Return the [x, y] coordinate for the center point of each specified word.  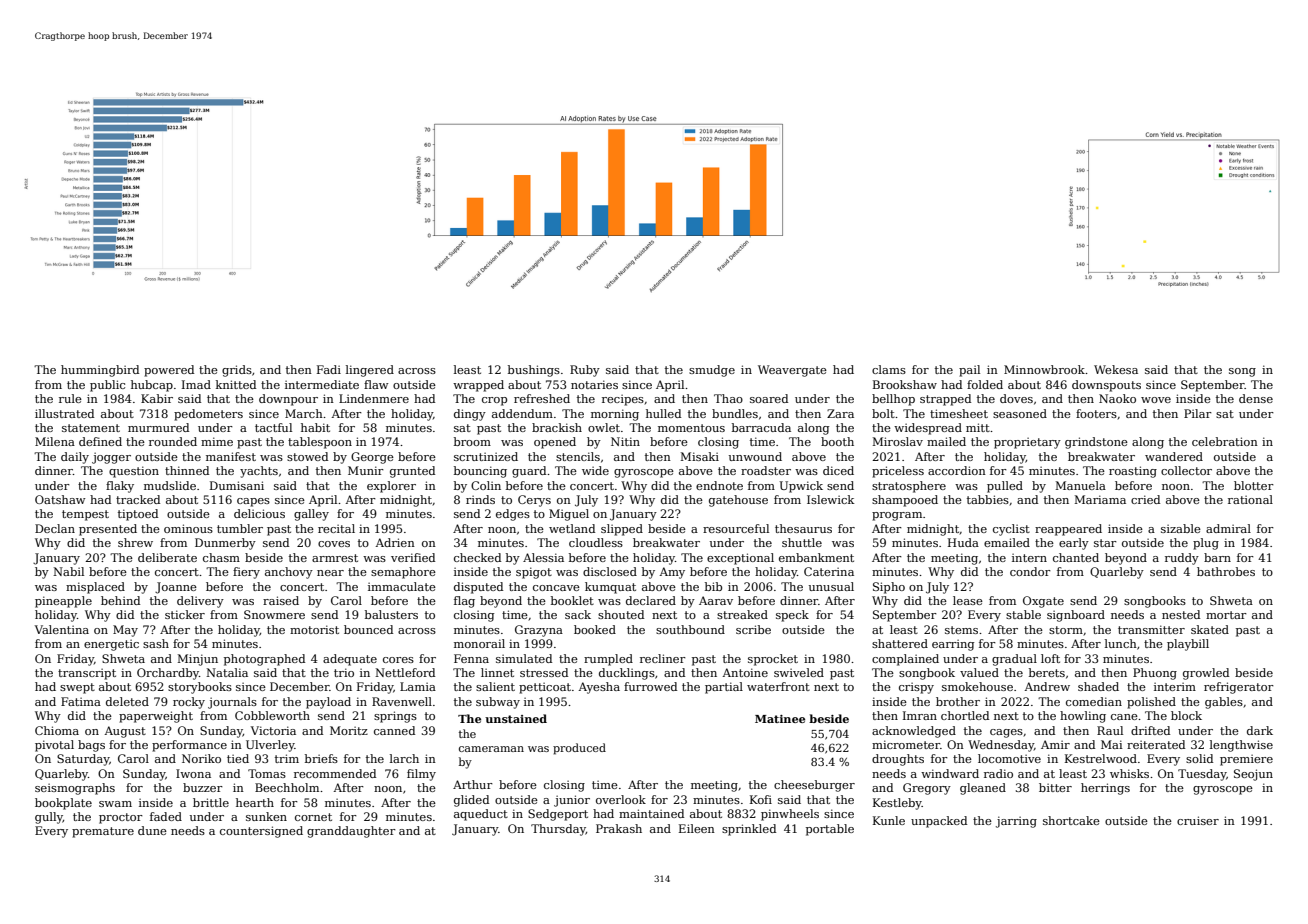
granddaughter [351, 832]
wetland [572, 528]
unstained [516, 718]
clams [889, 369]
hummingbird [100, 371]
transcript [87, 674]
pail [969, 371]
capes [253, 502]
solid [1199, 758]
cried [1145, 499]
